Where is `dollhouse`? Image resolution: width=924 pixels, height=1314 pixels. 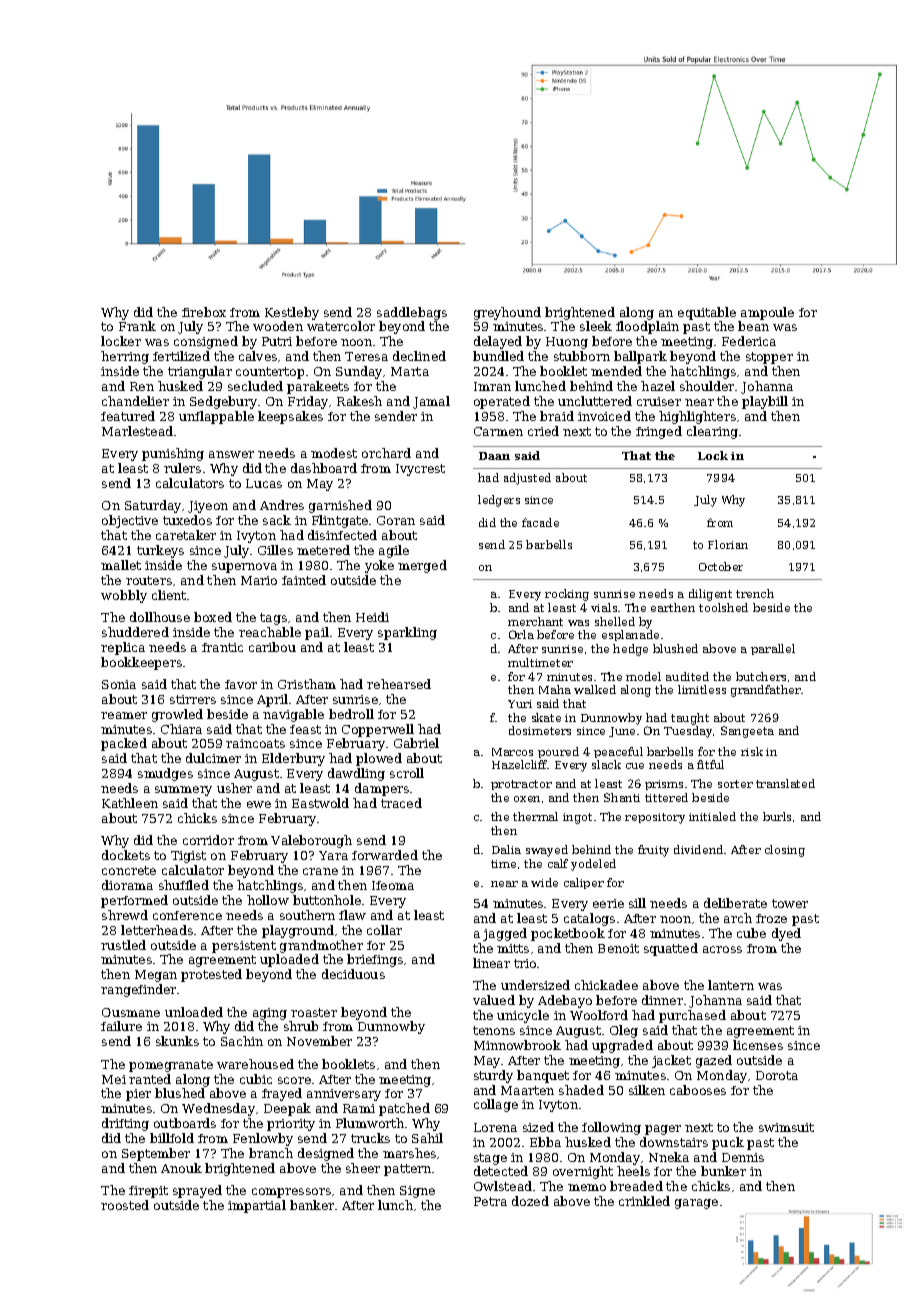 dollhouse is located at coordinates (160, 617).
